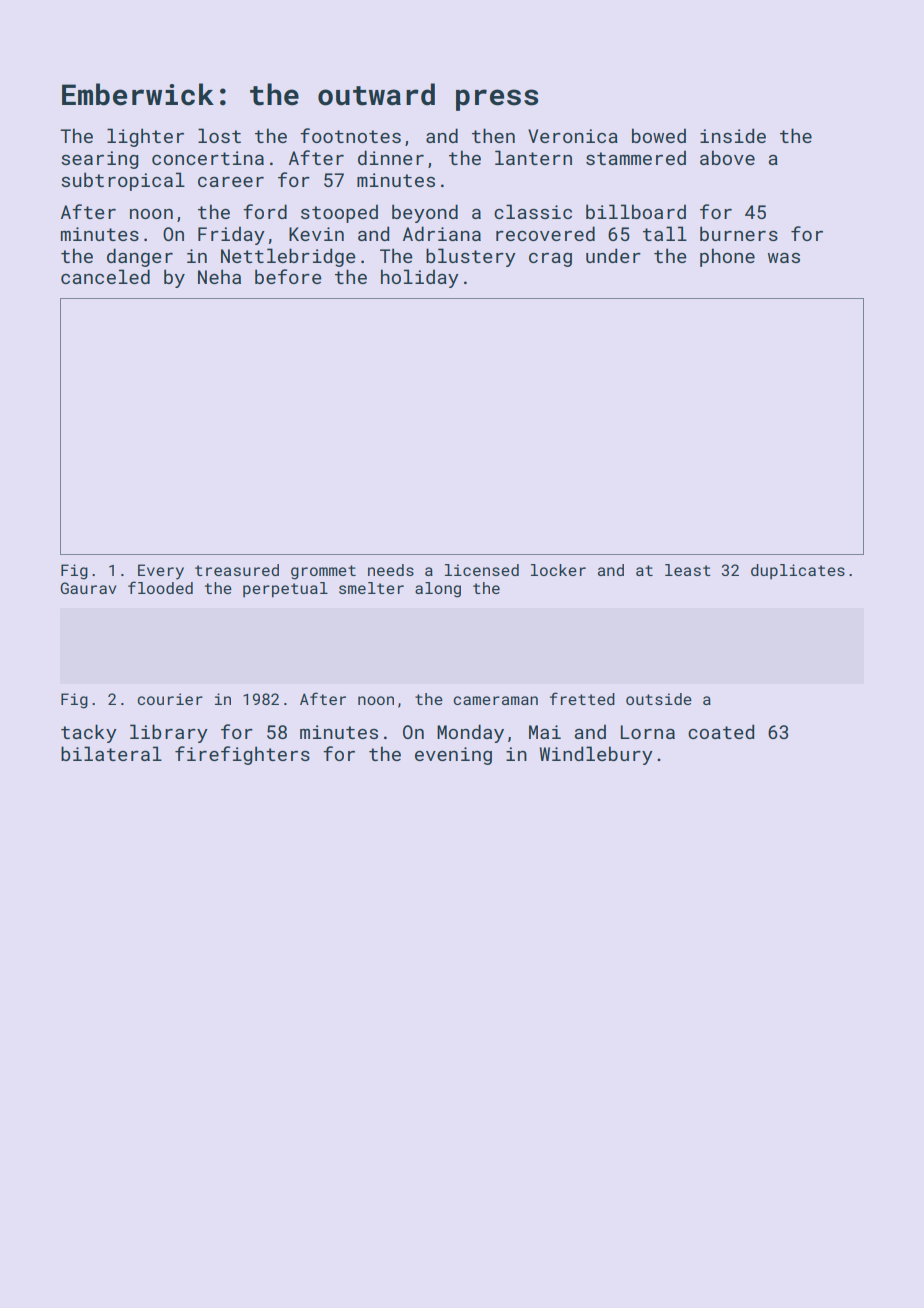 This document has height=1308, width=924. Describe the element at coordinates (350, 135) in the document. I see `footnotes` at that location.
